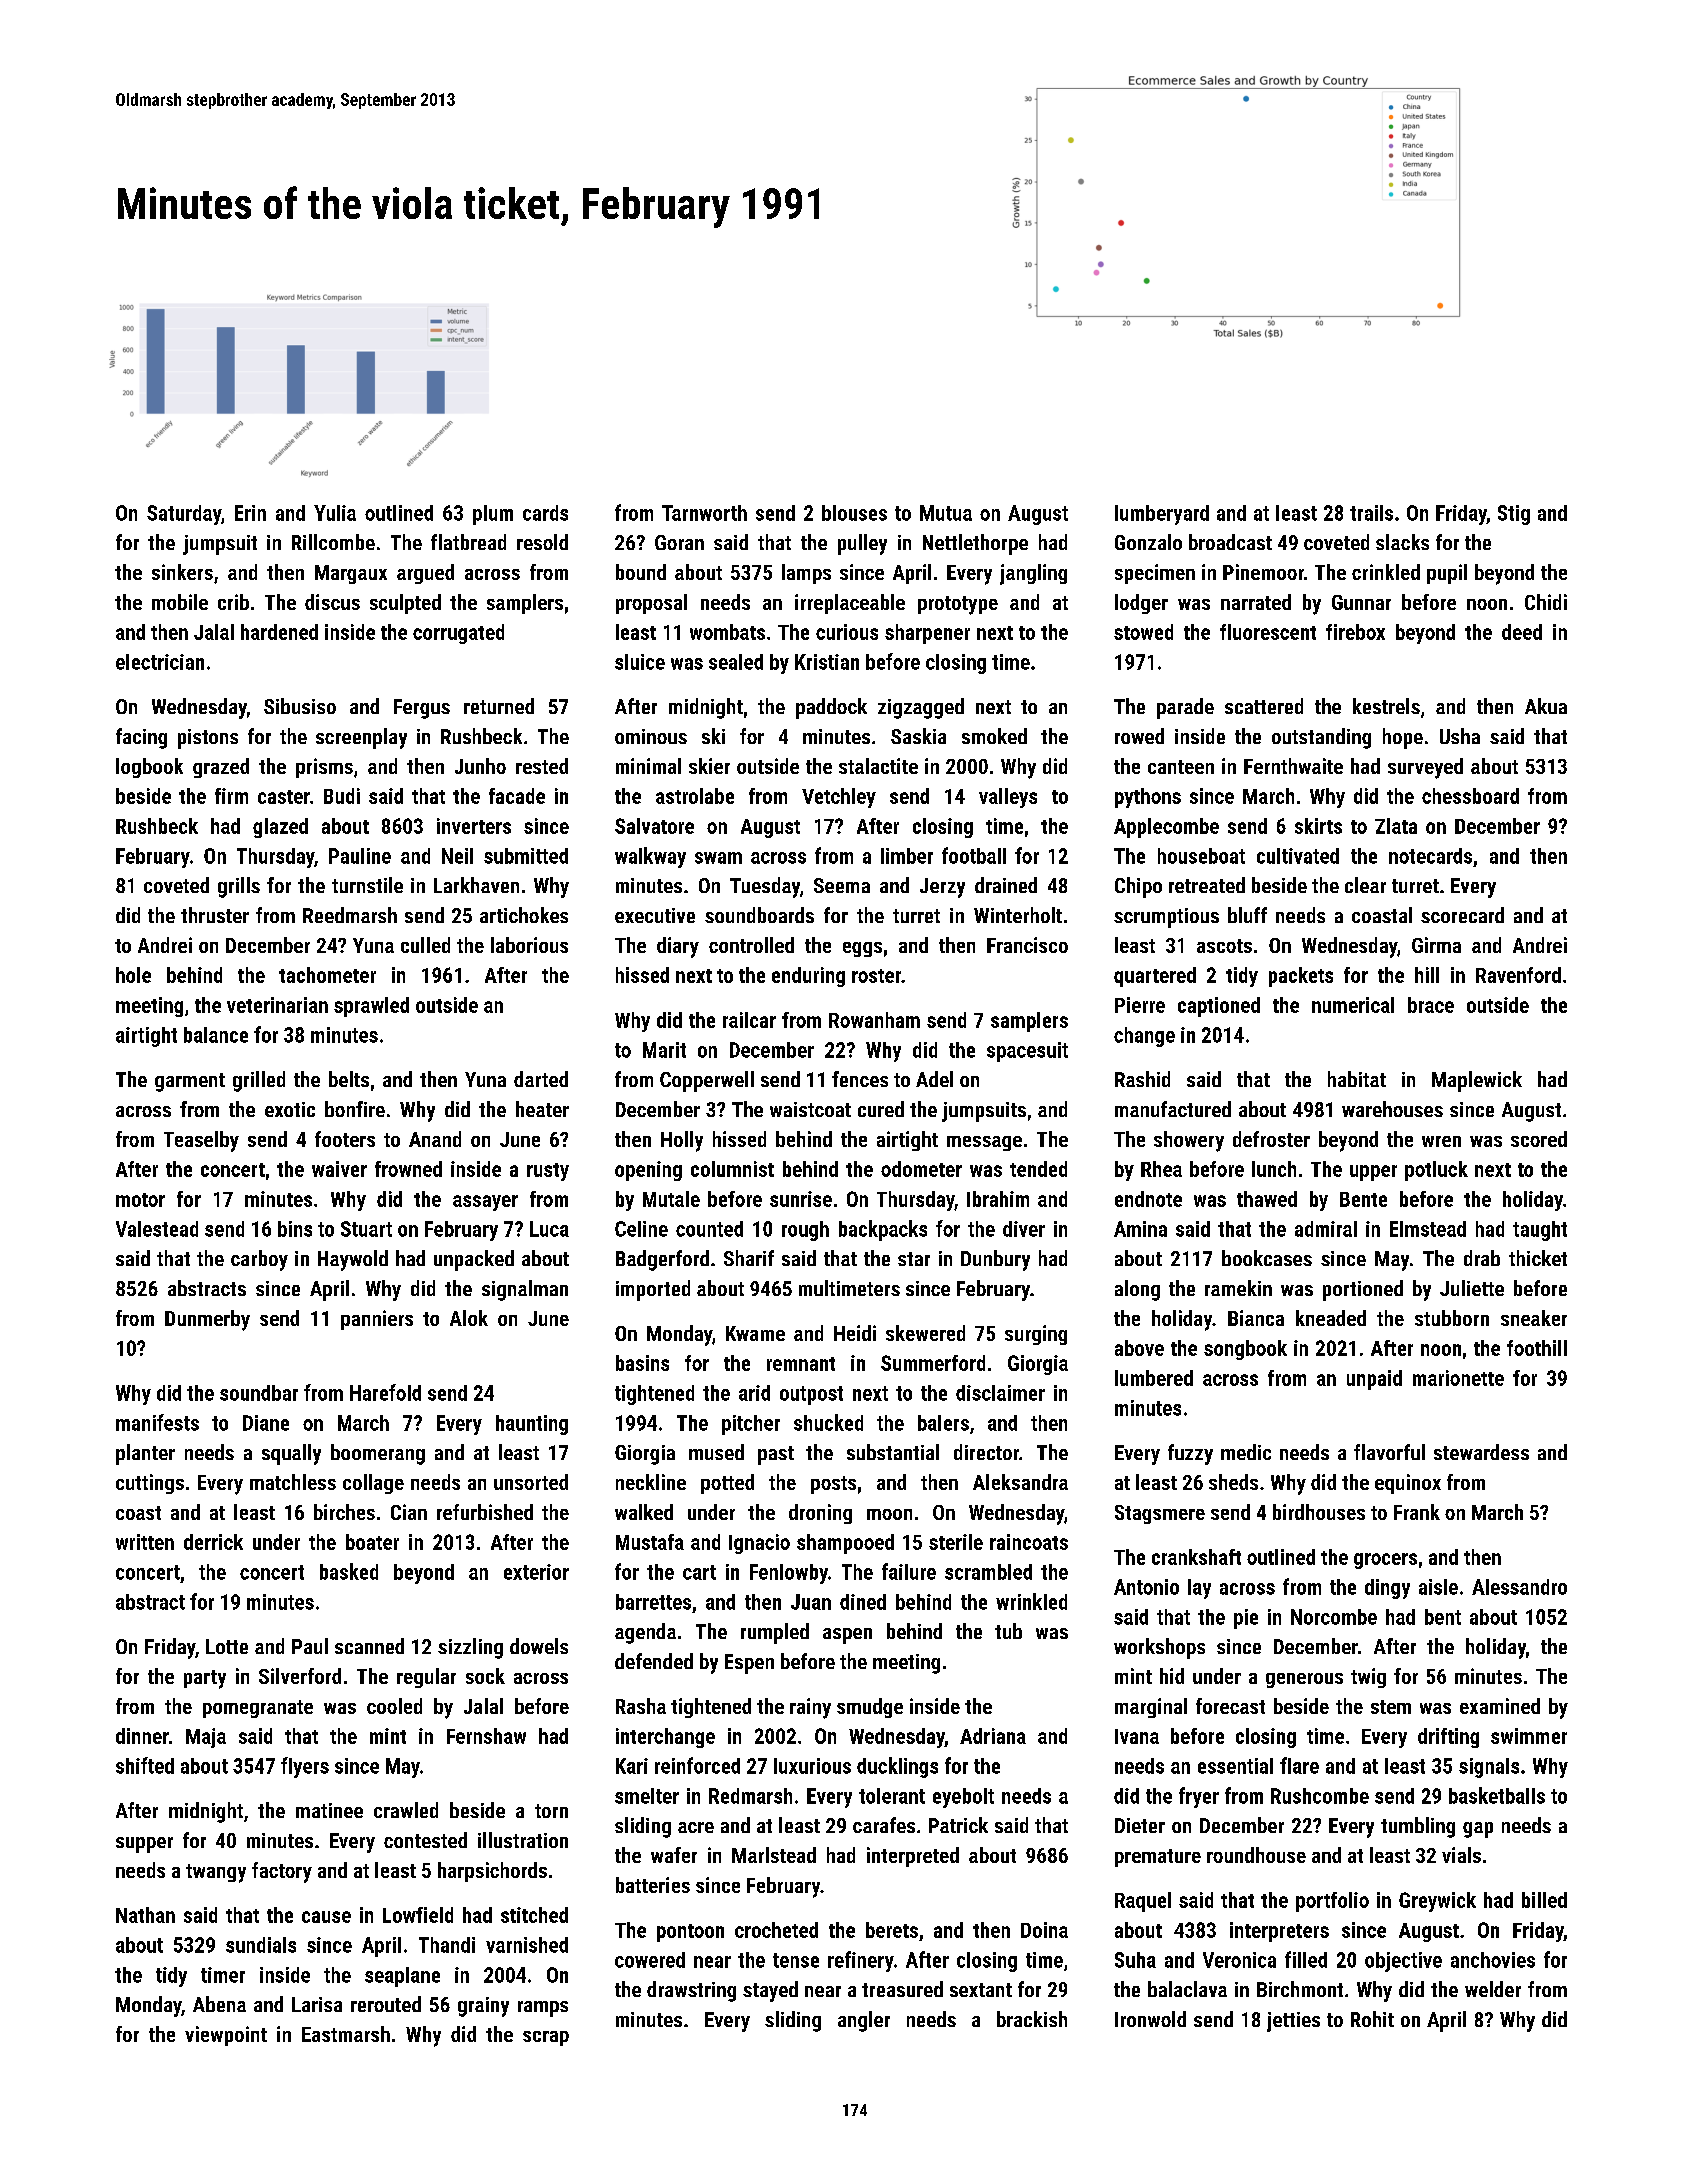 The image size is (1683, 2178). What do you see at coordinates (1219, 1007) in the screenshot?
I see `captioned` at bounding box center [1219, 1007].
